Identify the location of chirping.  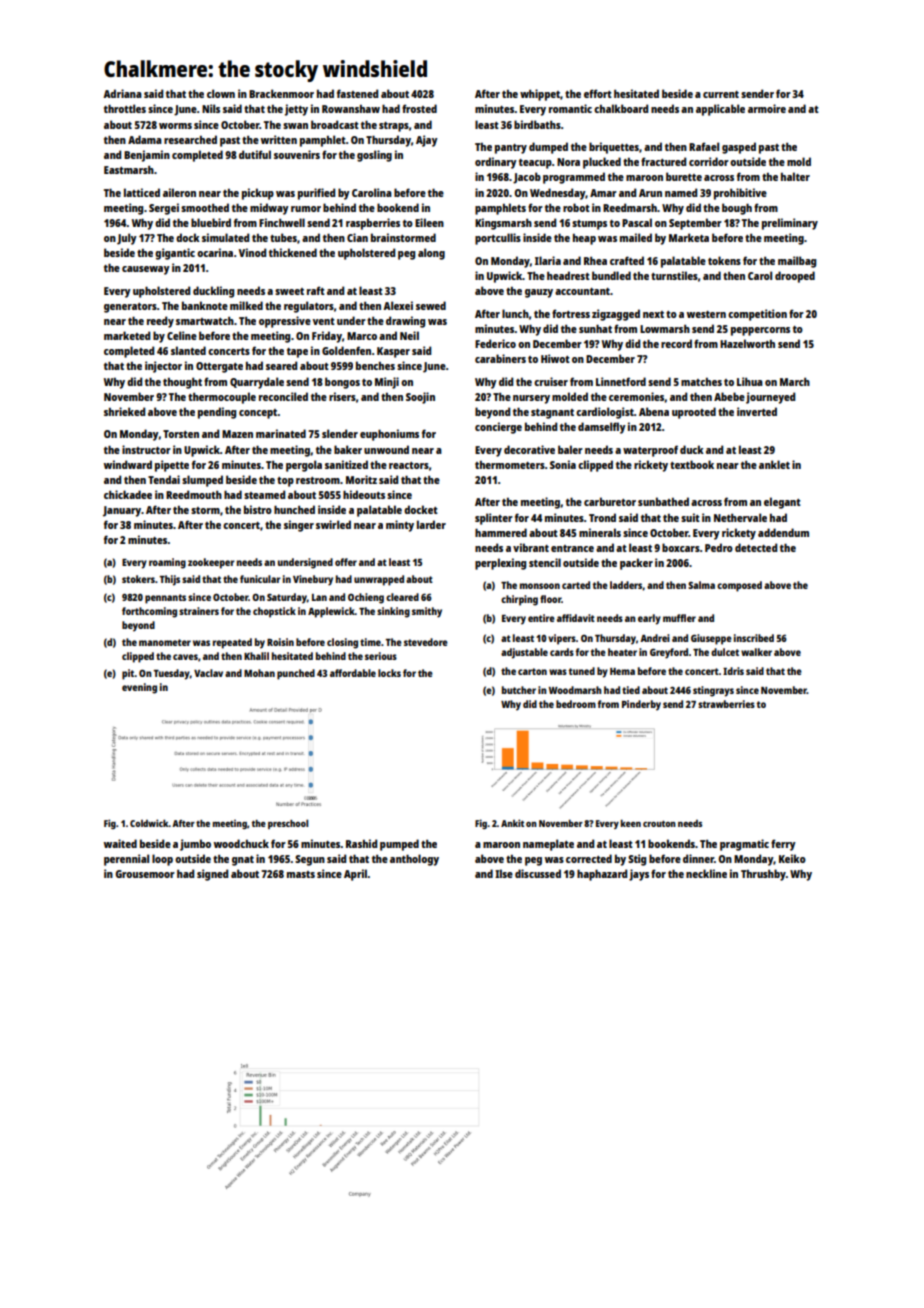
(519, 600).
